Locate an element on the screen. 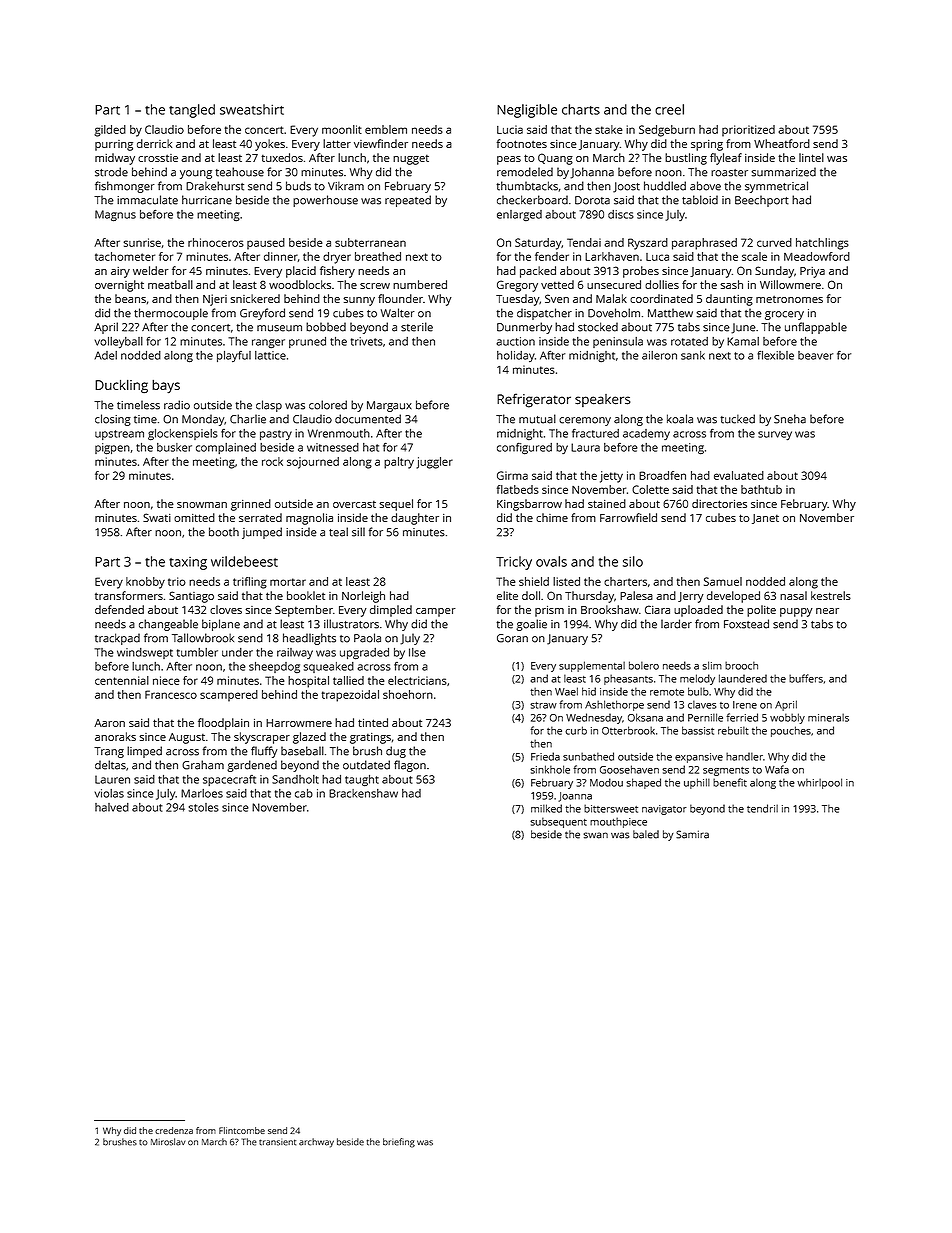  sash is located at coordinates (731, 284).
